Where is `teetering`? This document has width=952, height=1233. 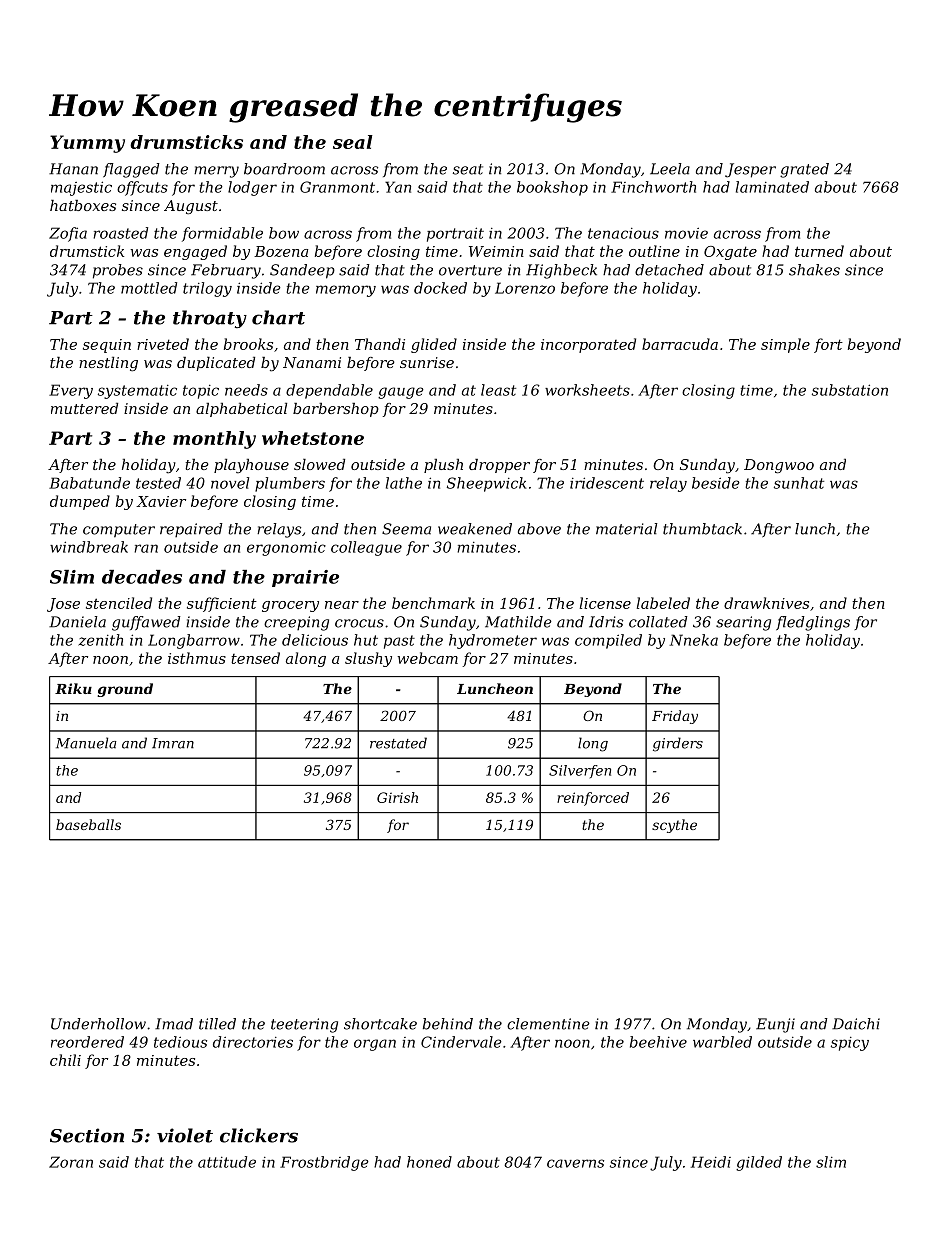 teetering is located at coordinates (304, 1025).
